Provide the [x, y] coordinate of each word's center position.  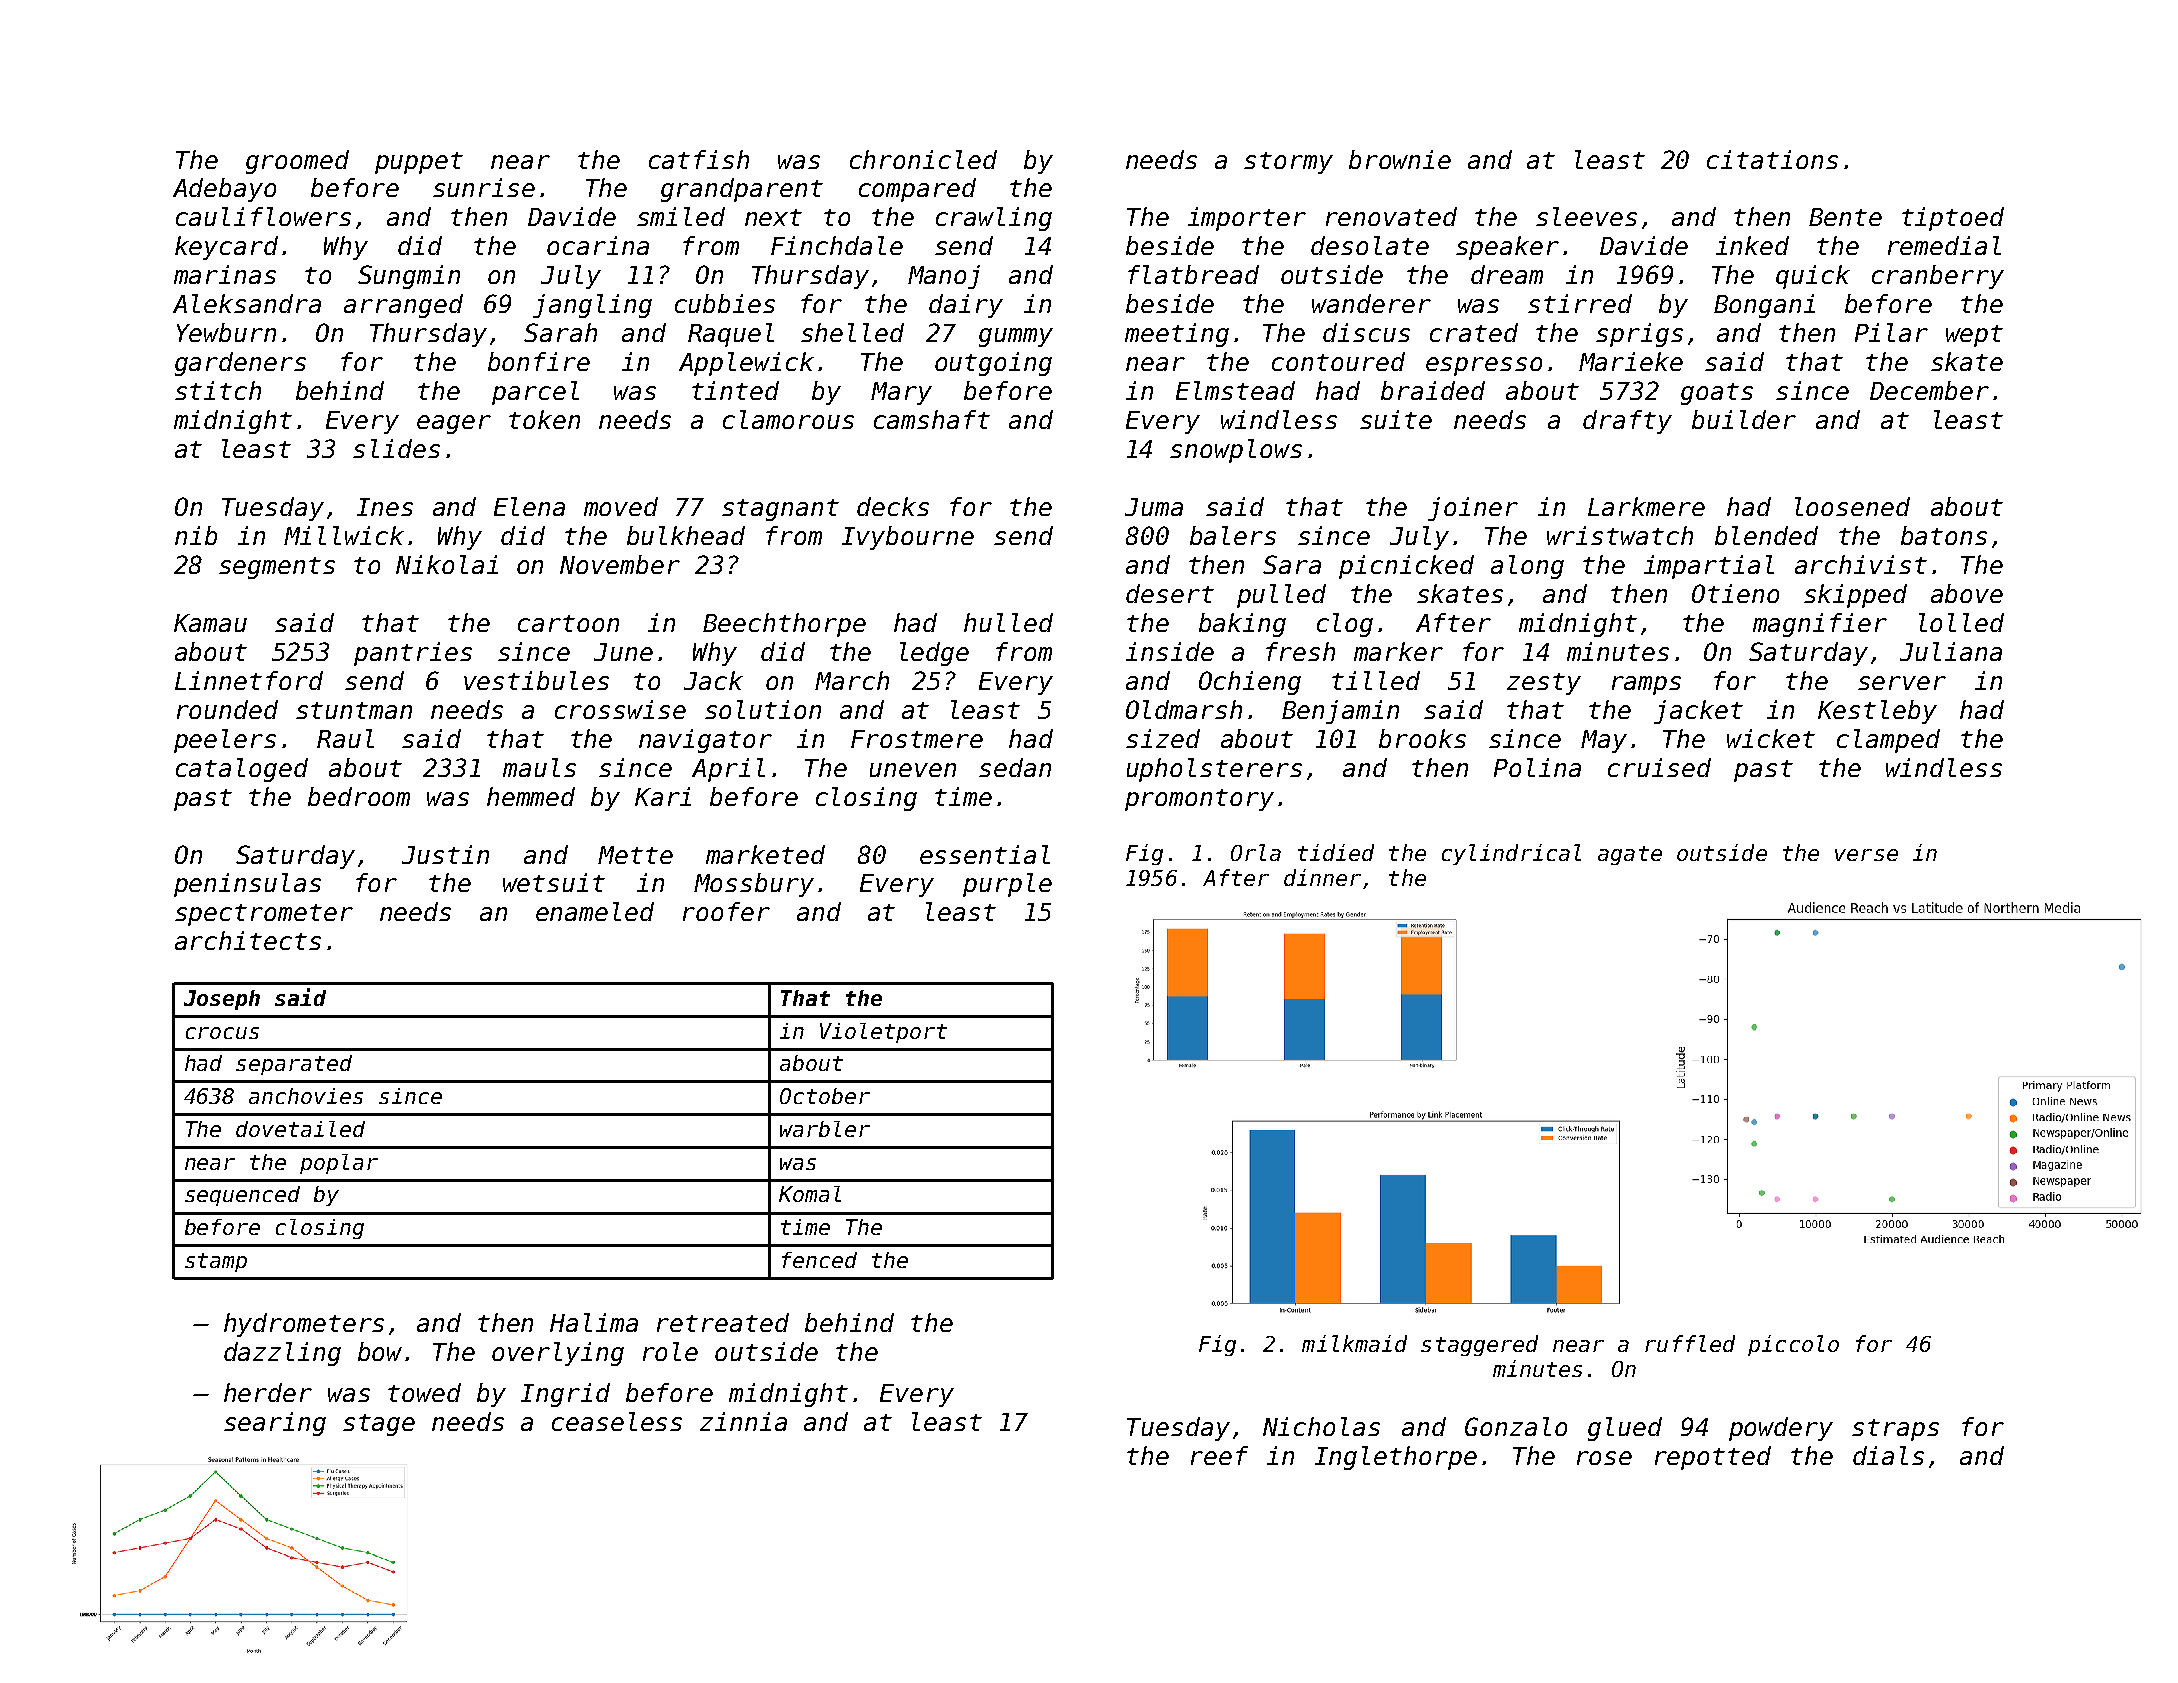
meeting [1177, 335]
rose [1604, 1458]
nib [196, 535]
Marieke [1631, 361]
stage [379, 1425]
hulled [1008, 622]
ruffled [1690, 1343]
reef [1219, 1455]
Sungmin [409, 277]
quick [1813, 277]
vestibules [536, 680]
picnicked [1406, 567]
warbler [825, 1129]
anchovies [306, 1096]
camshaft [932, 419]
